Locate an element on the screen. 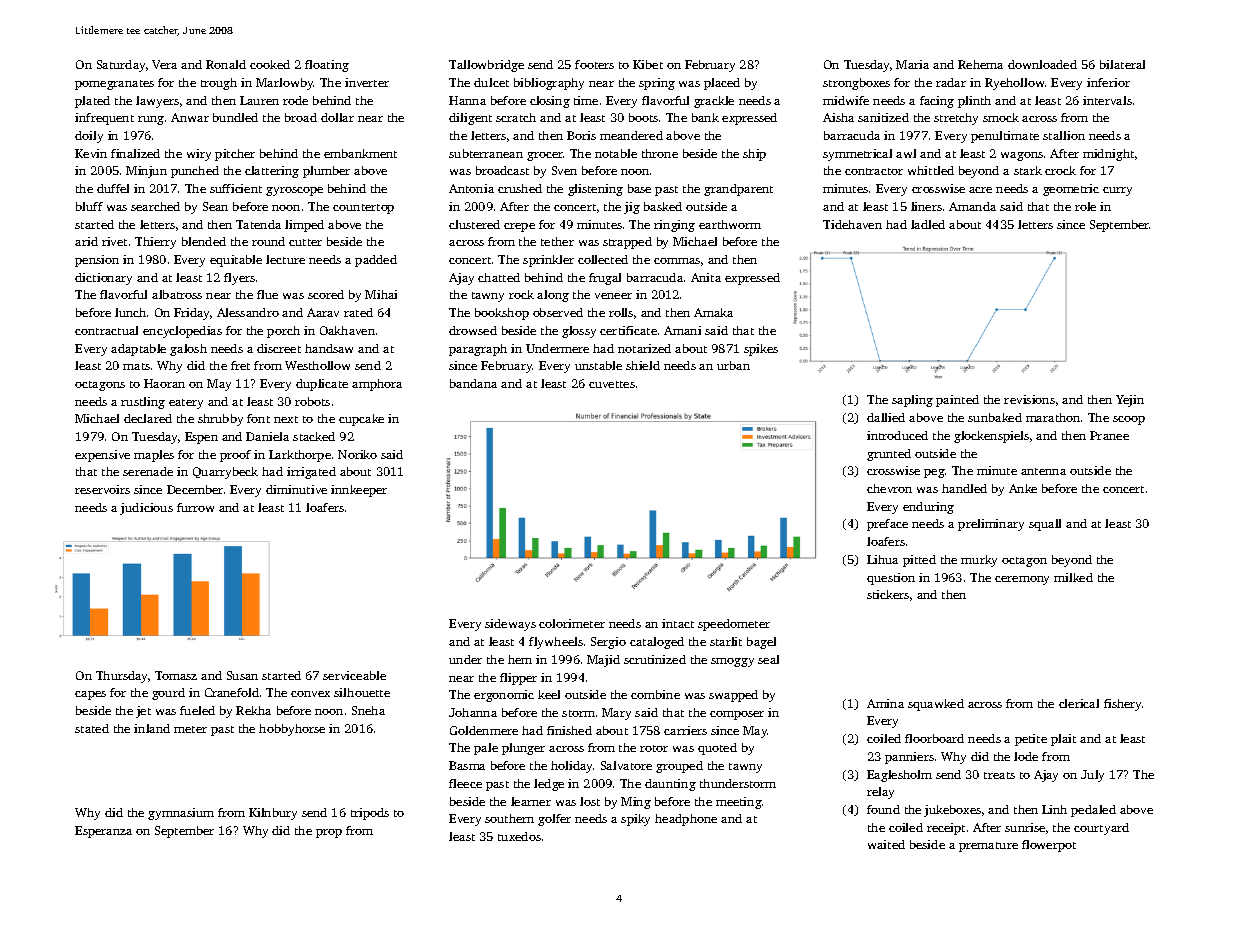  squall is located at coordinates (1045, 525).
